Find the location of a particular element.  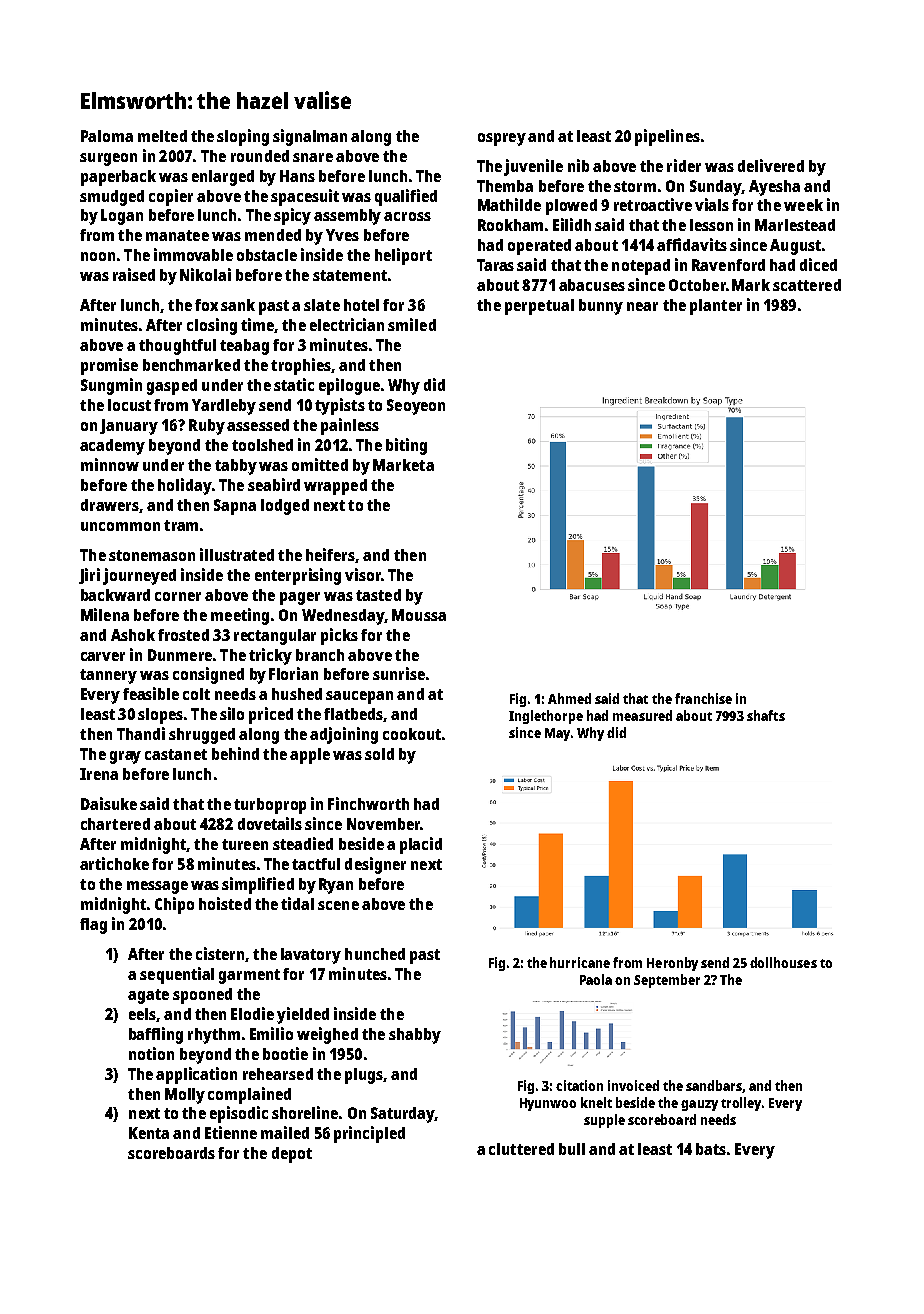

Etienne is located at coordinates (231, 1132).
